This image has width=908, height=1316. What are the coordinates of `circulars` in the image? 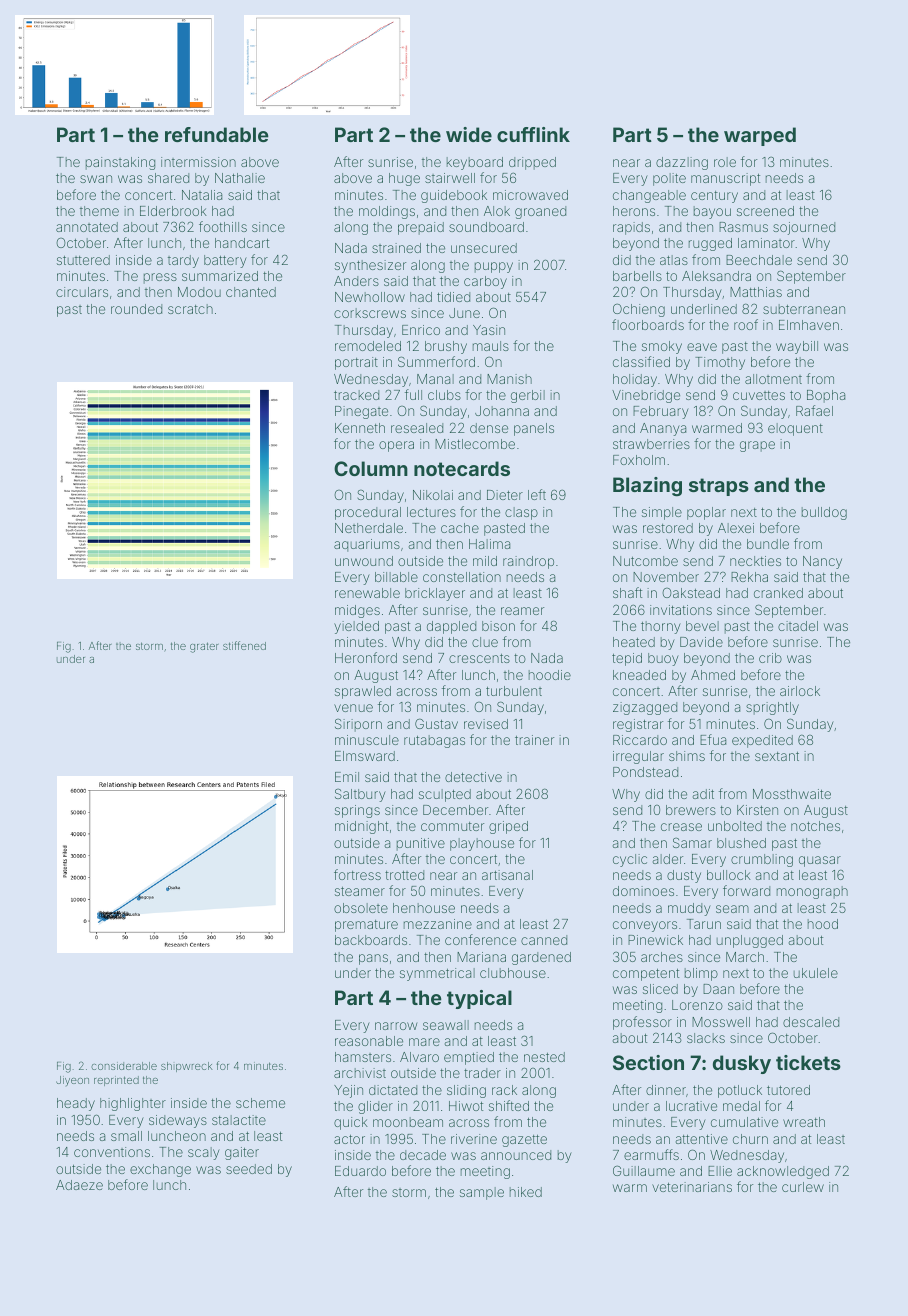 It's located at (82, 292).
